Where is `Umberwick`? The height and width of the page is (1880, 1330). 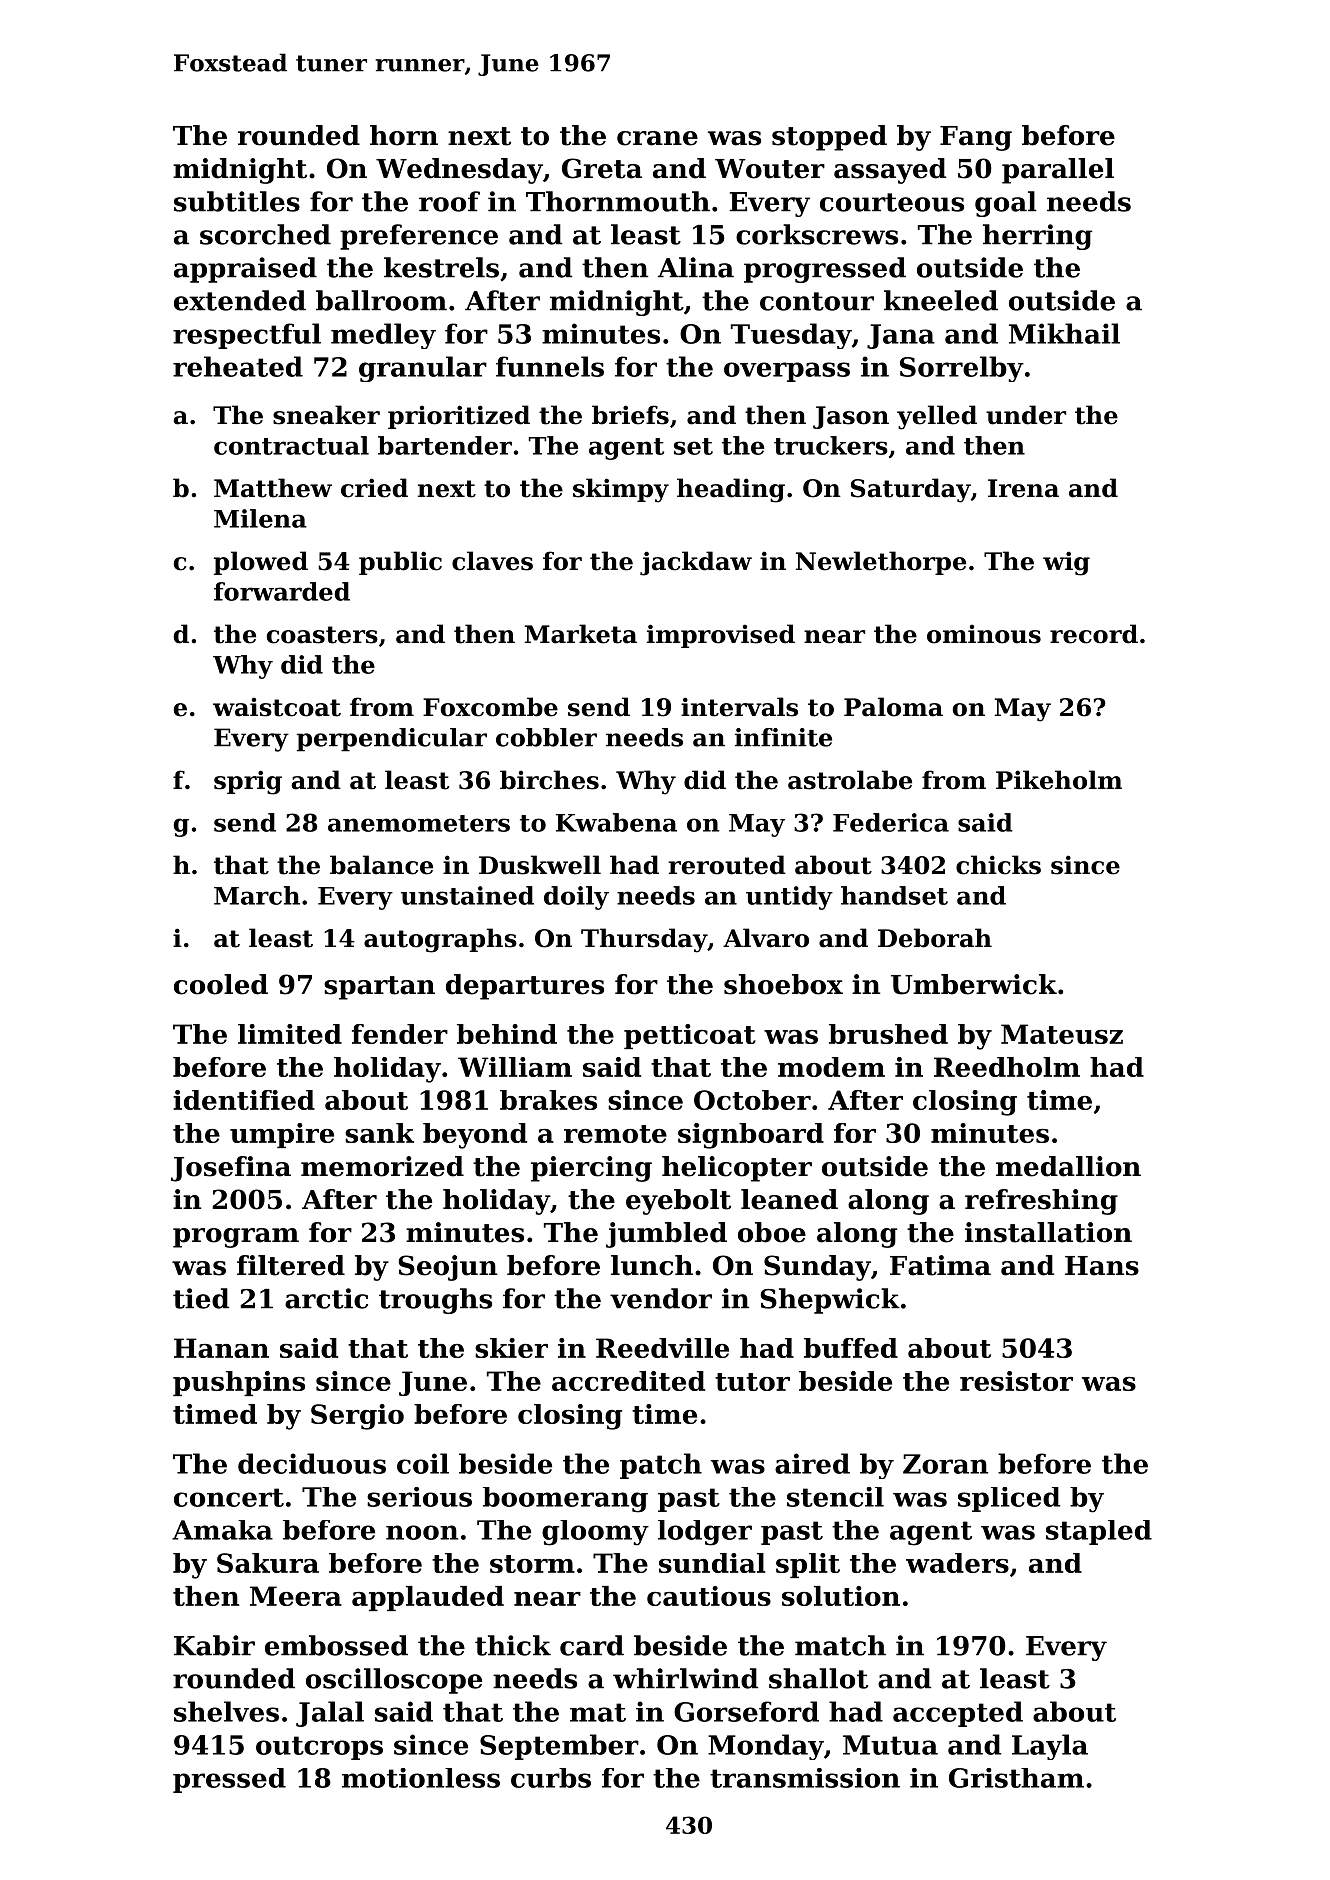
Umberwick is located at coordinates (974, 984).
